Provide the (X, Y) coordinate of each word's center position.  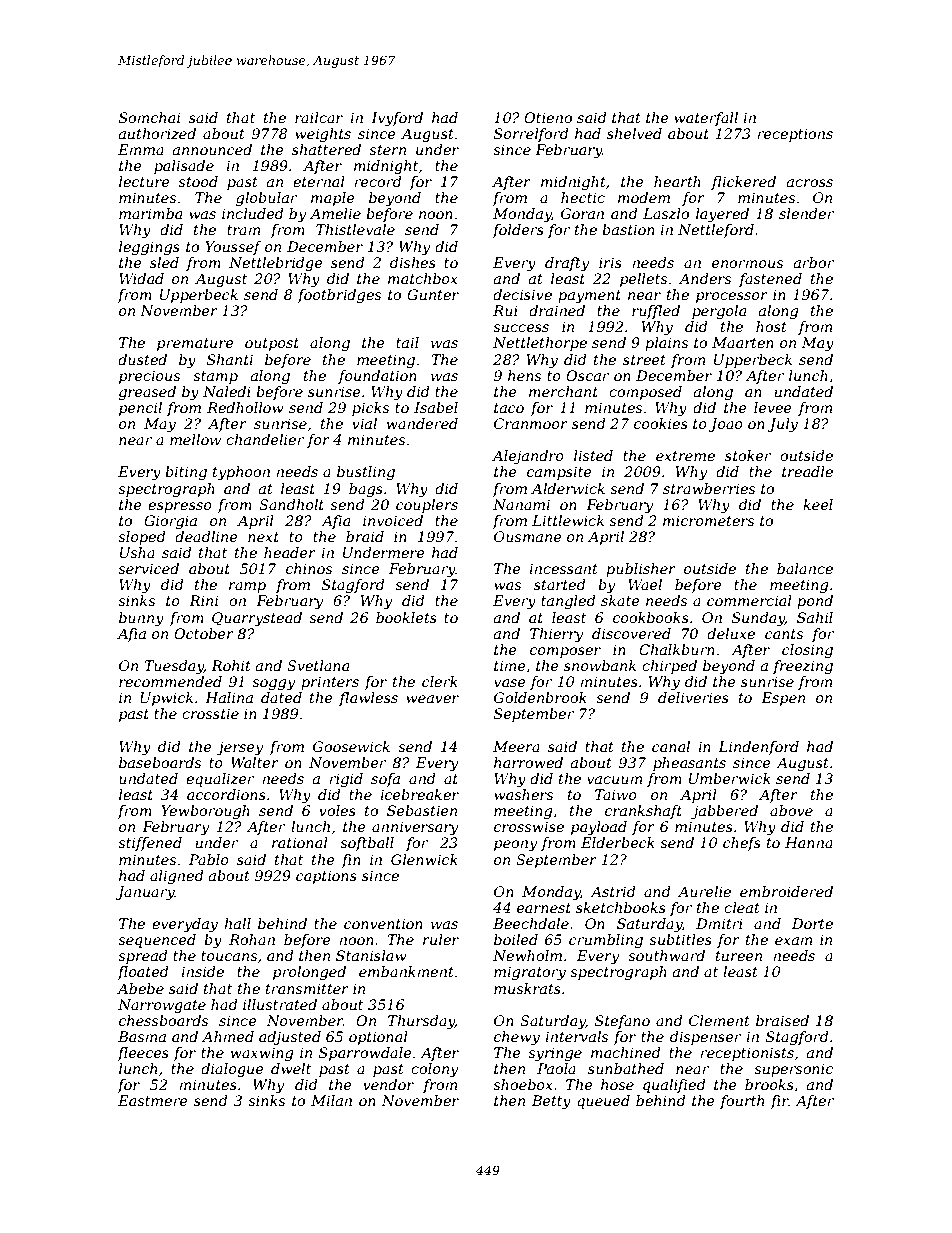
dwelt (291, 1068)
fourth (742, 1102)
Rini (203, 600)
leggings (149, 248)
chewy (517, 1038)
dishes (413, 262)
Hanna (809, 842)
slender (806, 213)
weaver (432, 699)
